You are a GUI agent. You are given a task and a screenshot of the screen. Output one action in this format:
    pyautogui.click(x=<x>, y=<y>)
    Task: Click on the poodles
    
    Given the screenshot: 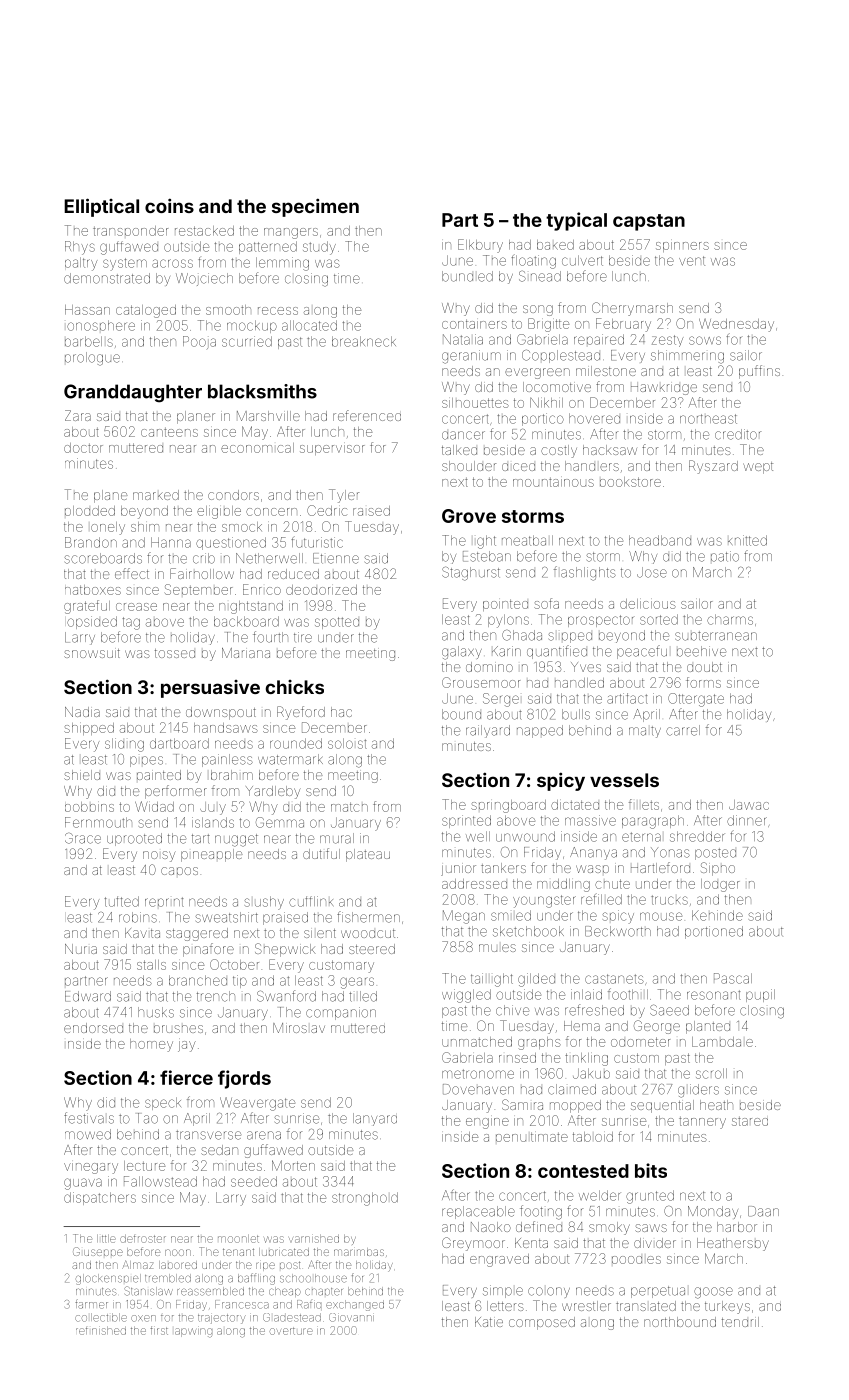 What is the action you would take?
    pyautogui.click(x=636, y=1260)
